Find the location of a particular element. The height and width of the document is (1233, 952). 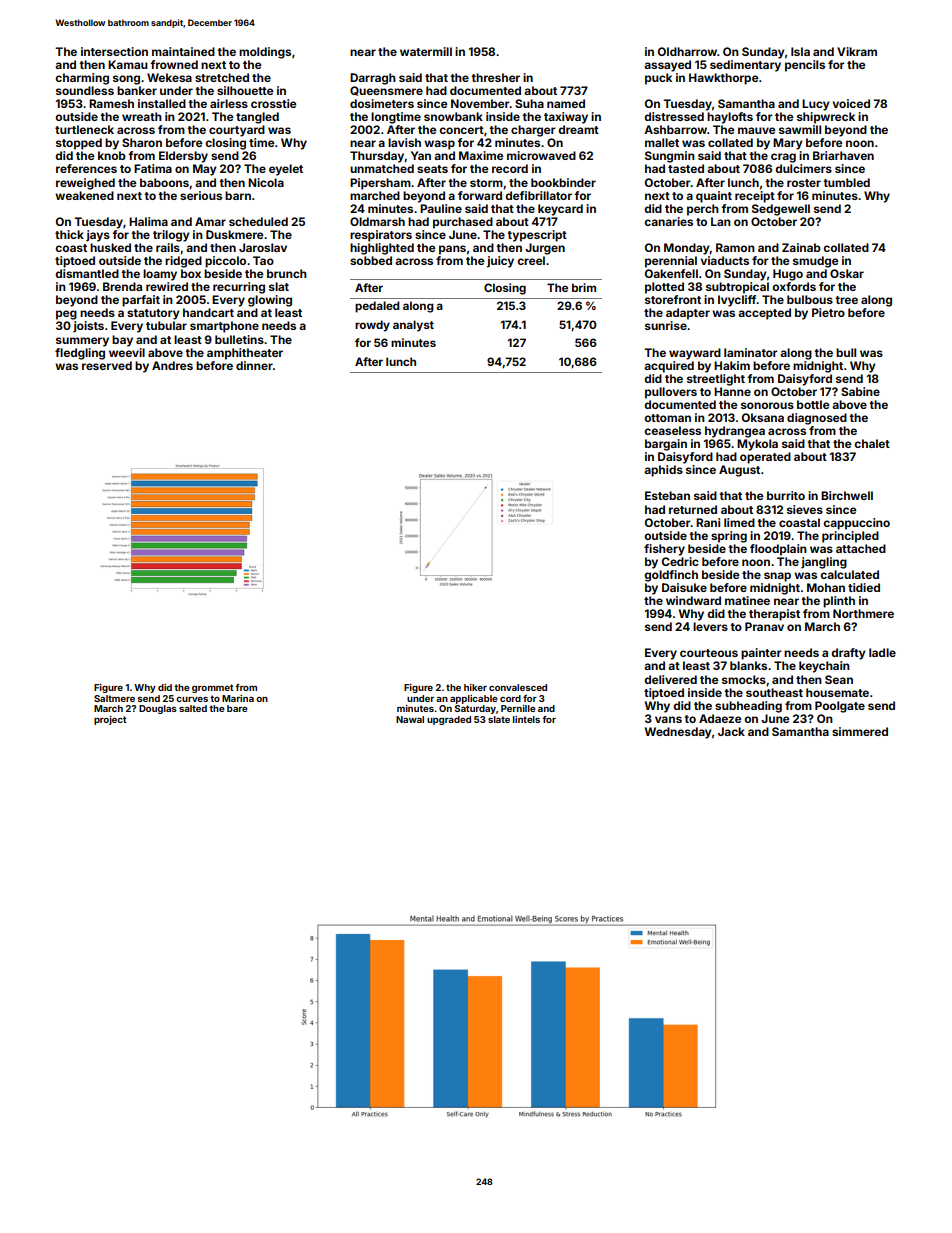

Isla is located at coordinates (800, 51).
